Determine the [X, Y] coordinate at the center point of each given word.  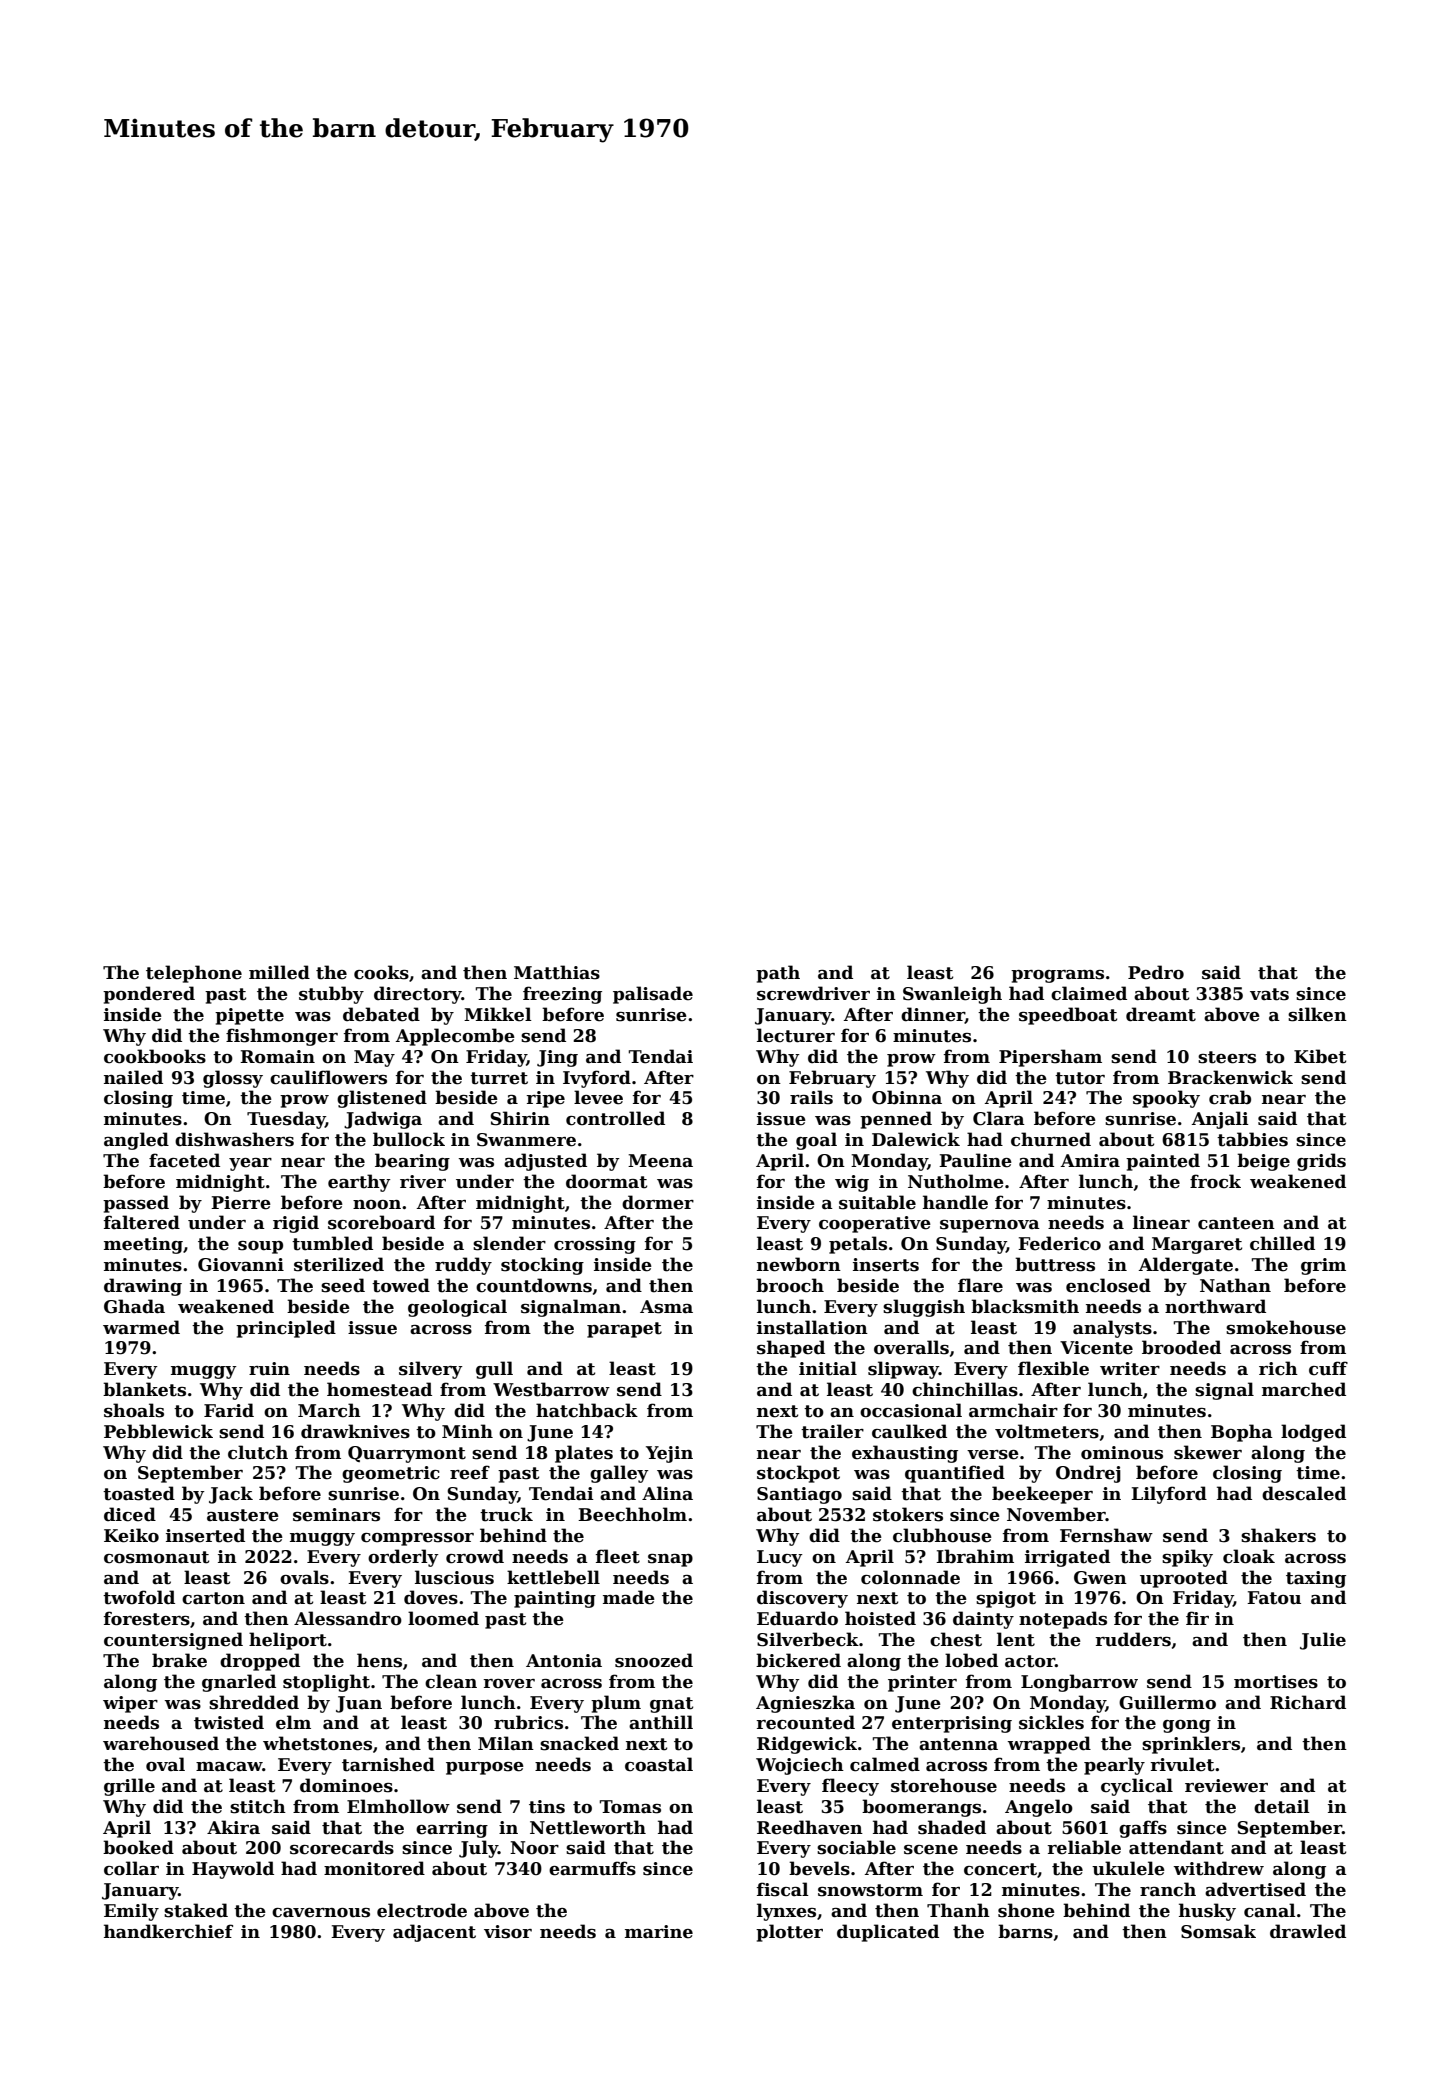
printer [922, 1683]
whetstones [317, 1743]
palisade [653, 995]
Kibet [1320, 1056]
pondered [149, 995]
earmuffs [592, 1868]
